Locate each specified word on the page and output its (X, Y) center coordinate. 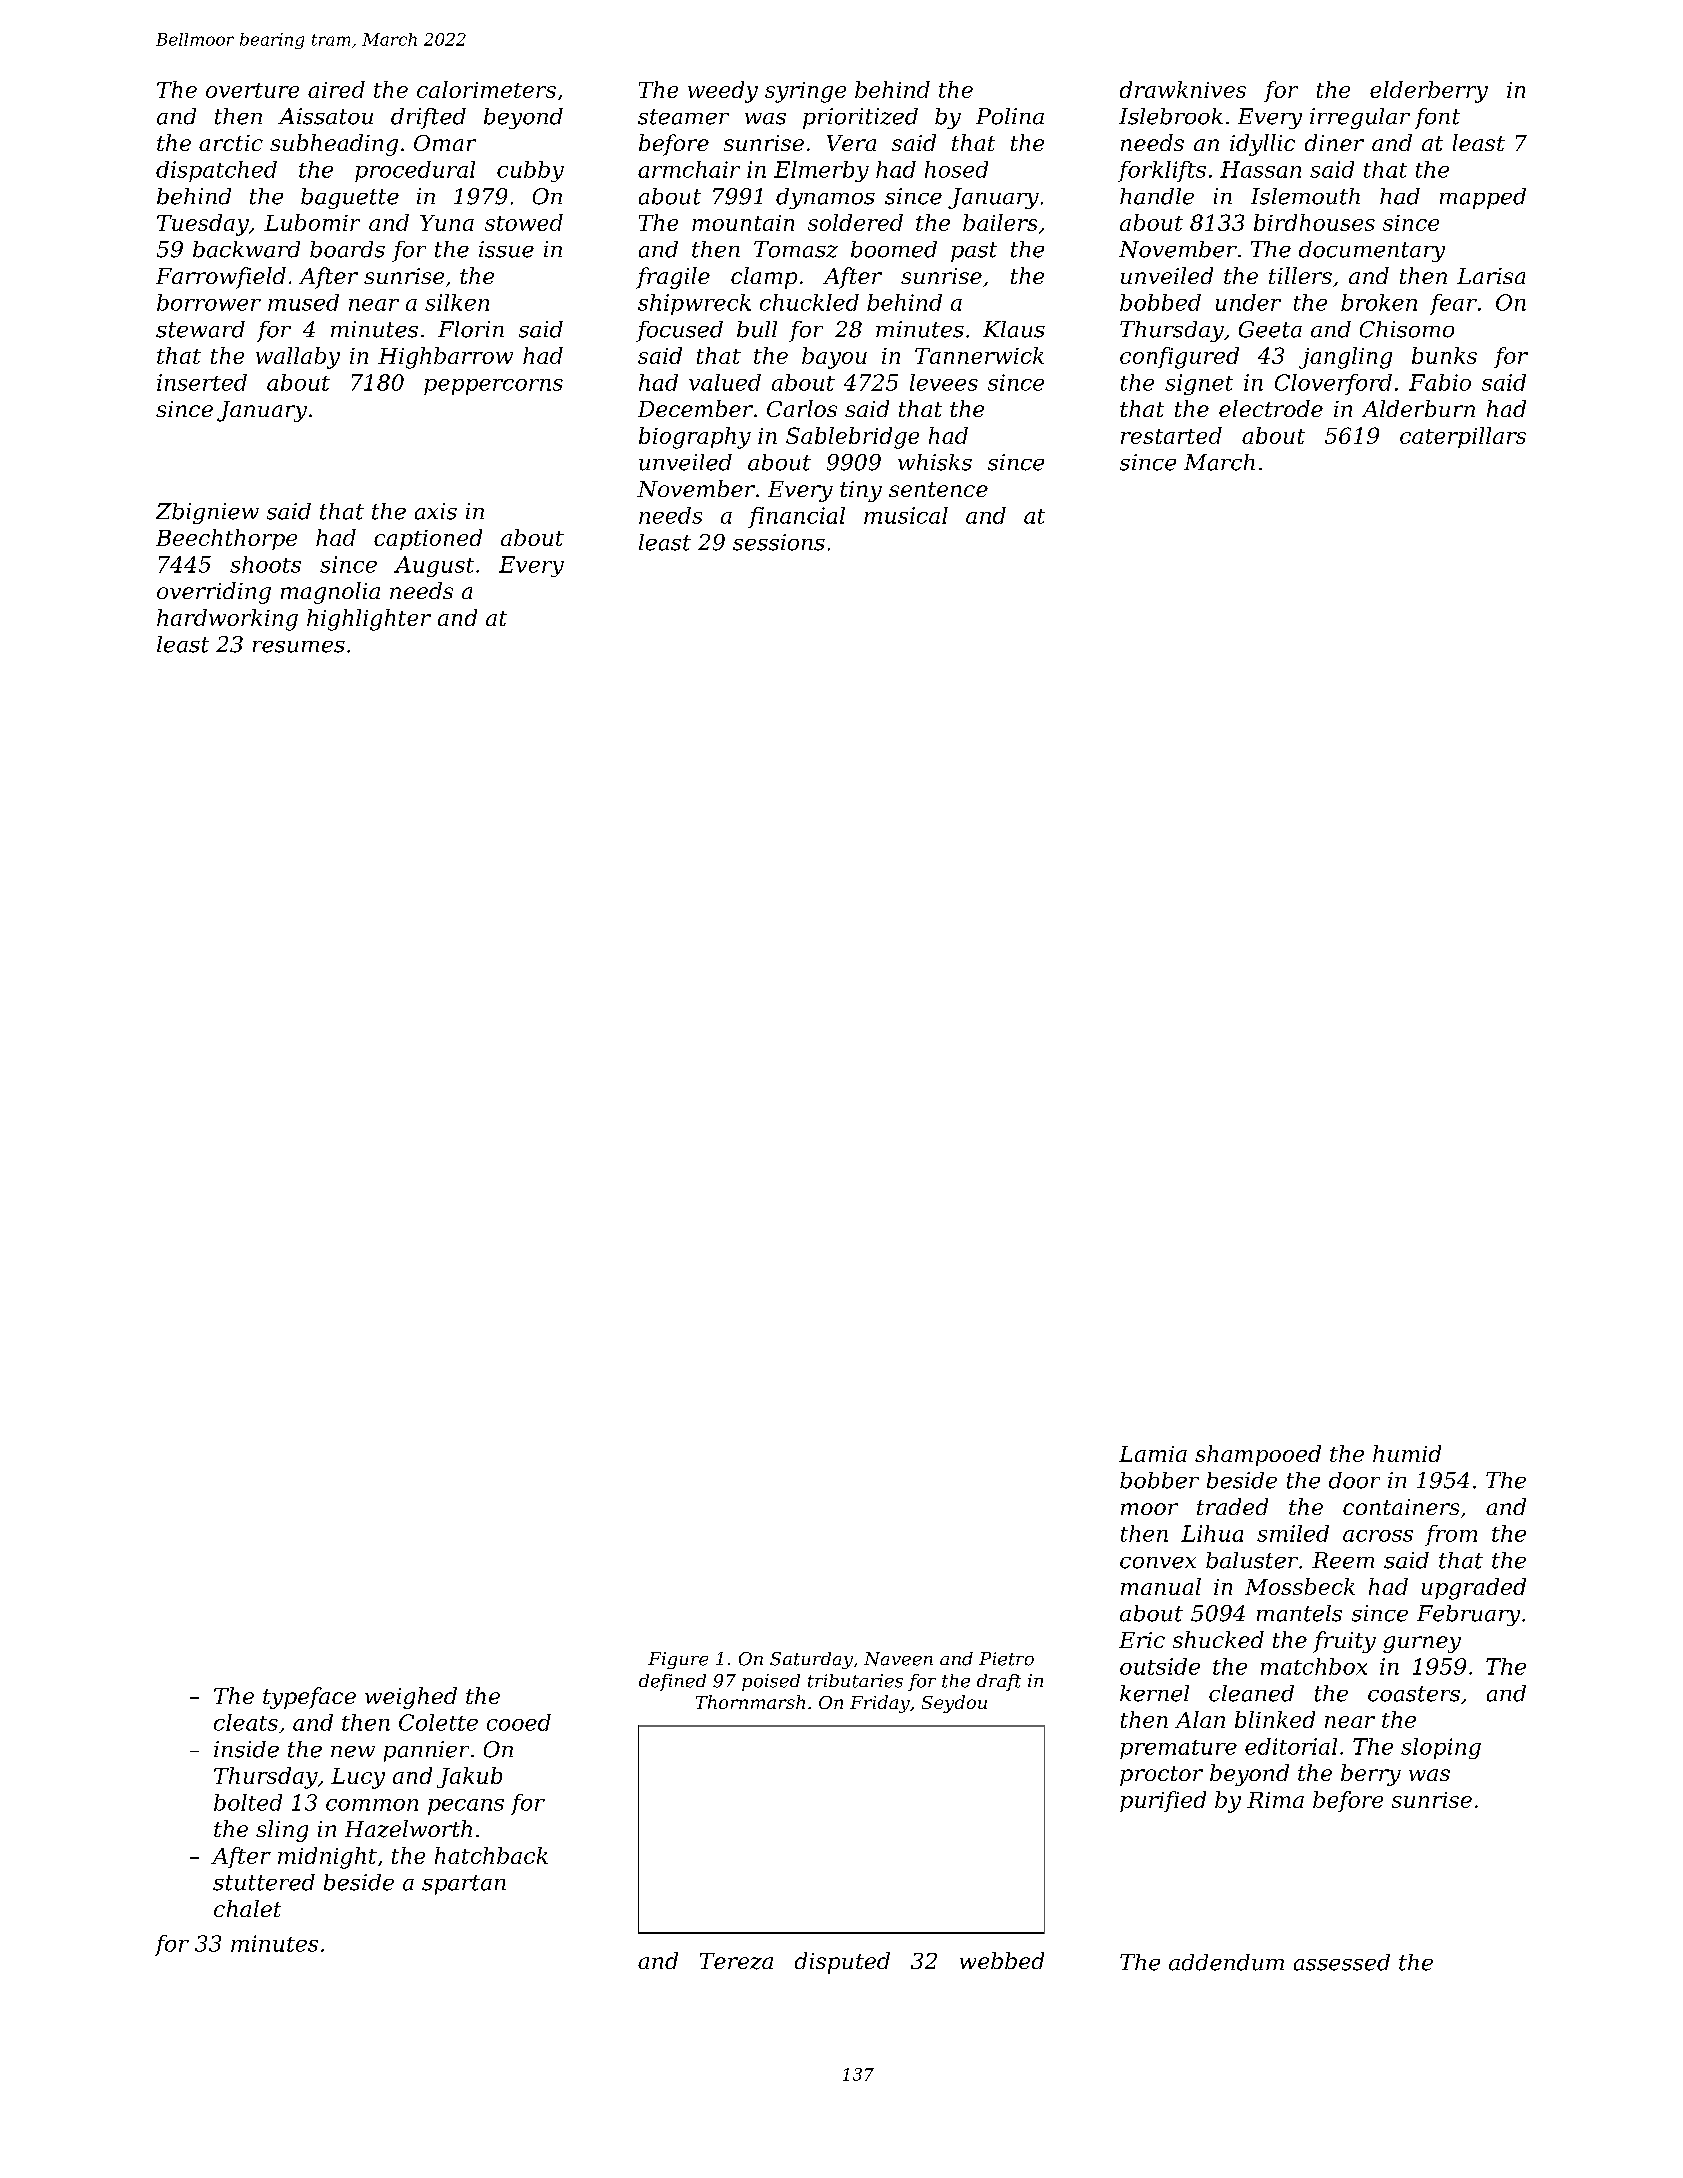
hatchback (491, 1855)
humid (1407, 1453)
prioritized (860, 118)
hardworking (227, 620)
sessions (779, 542)
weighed (411, 1698)
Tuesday (203, 225)
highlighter (369, 620)
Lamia (1153, 1454)
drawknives (1183, 89)
